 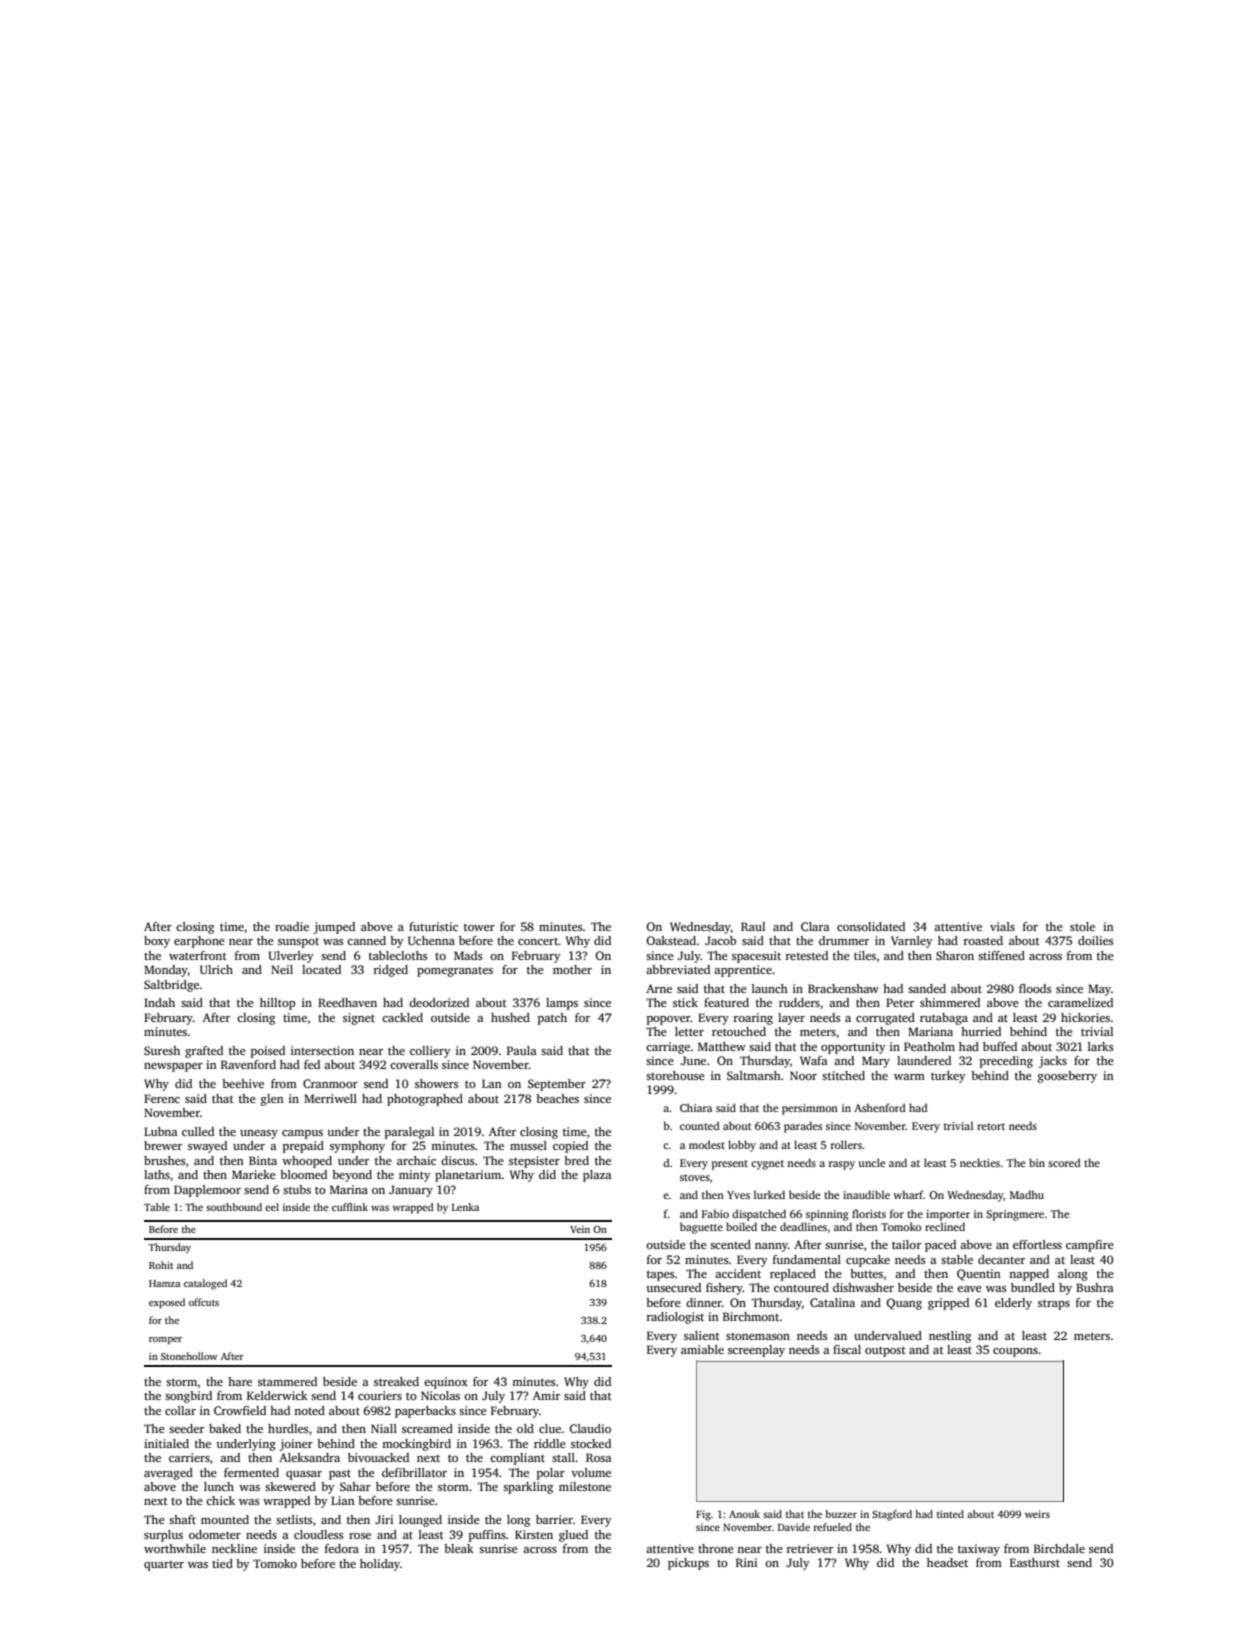 What do you see at coordinates (950, 1002) in the image?
I see `shimmered` at bounding box center [950, 1002].
